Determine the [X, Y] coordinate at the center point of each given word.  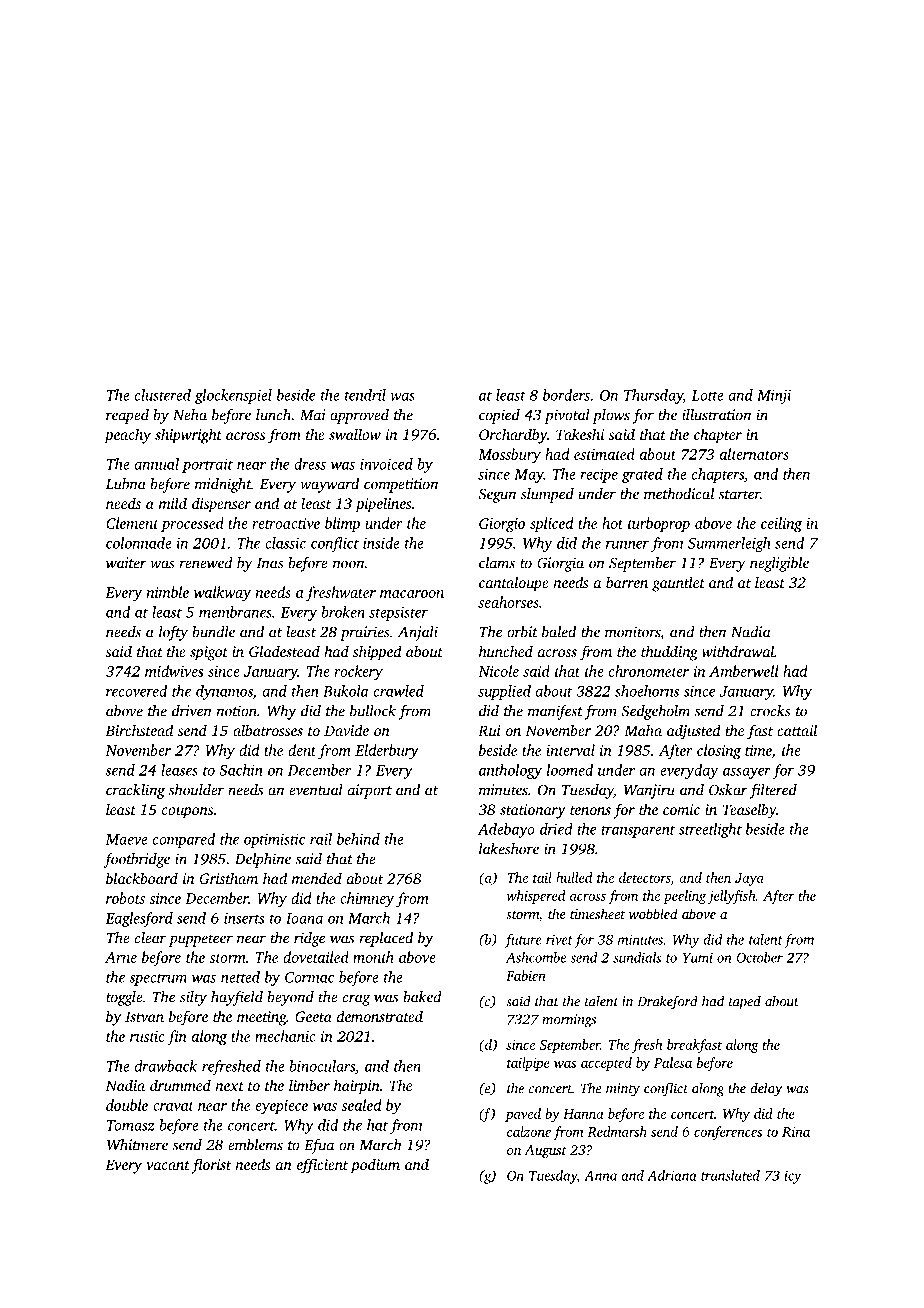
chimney [367, 900]
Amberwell [744, 671]
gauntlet [678, 584]
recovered [136, 691]
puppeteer [201, 940]
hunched [506, 651]
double [127, 1105]
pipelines [383, 505]
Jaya [749, 879]
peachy [127, 436]
